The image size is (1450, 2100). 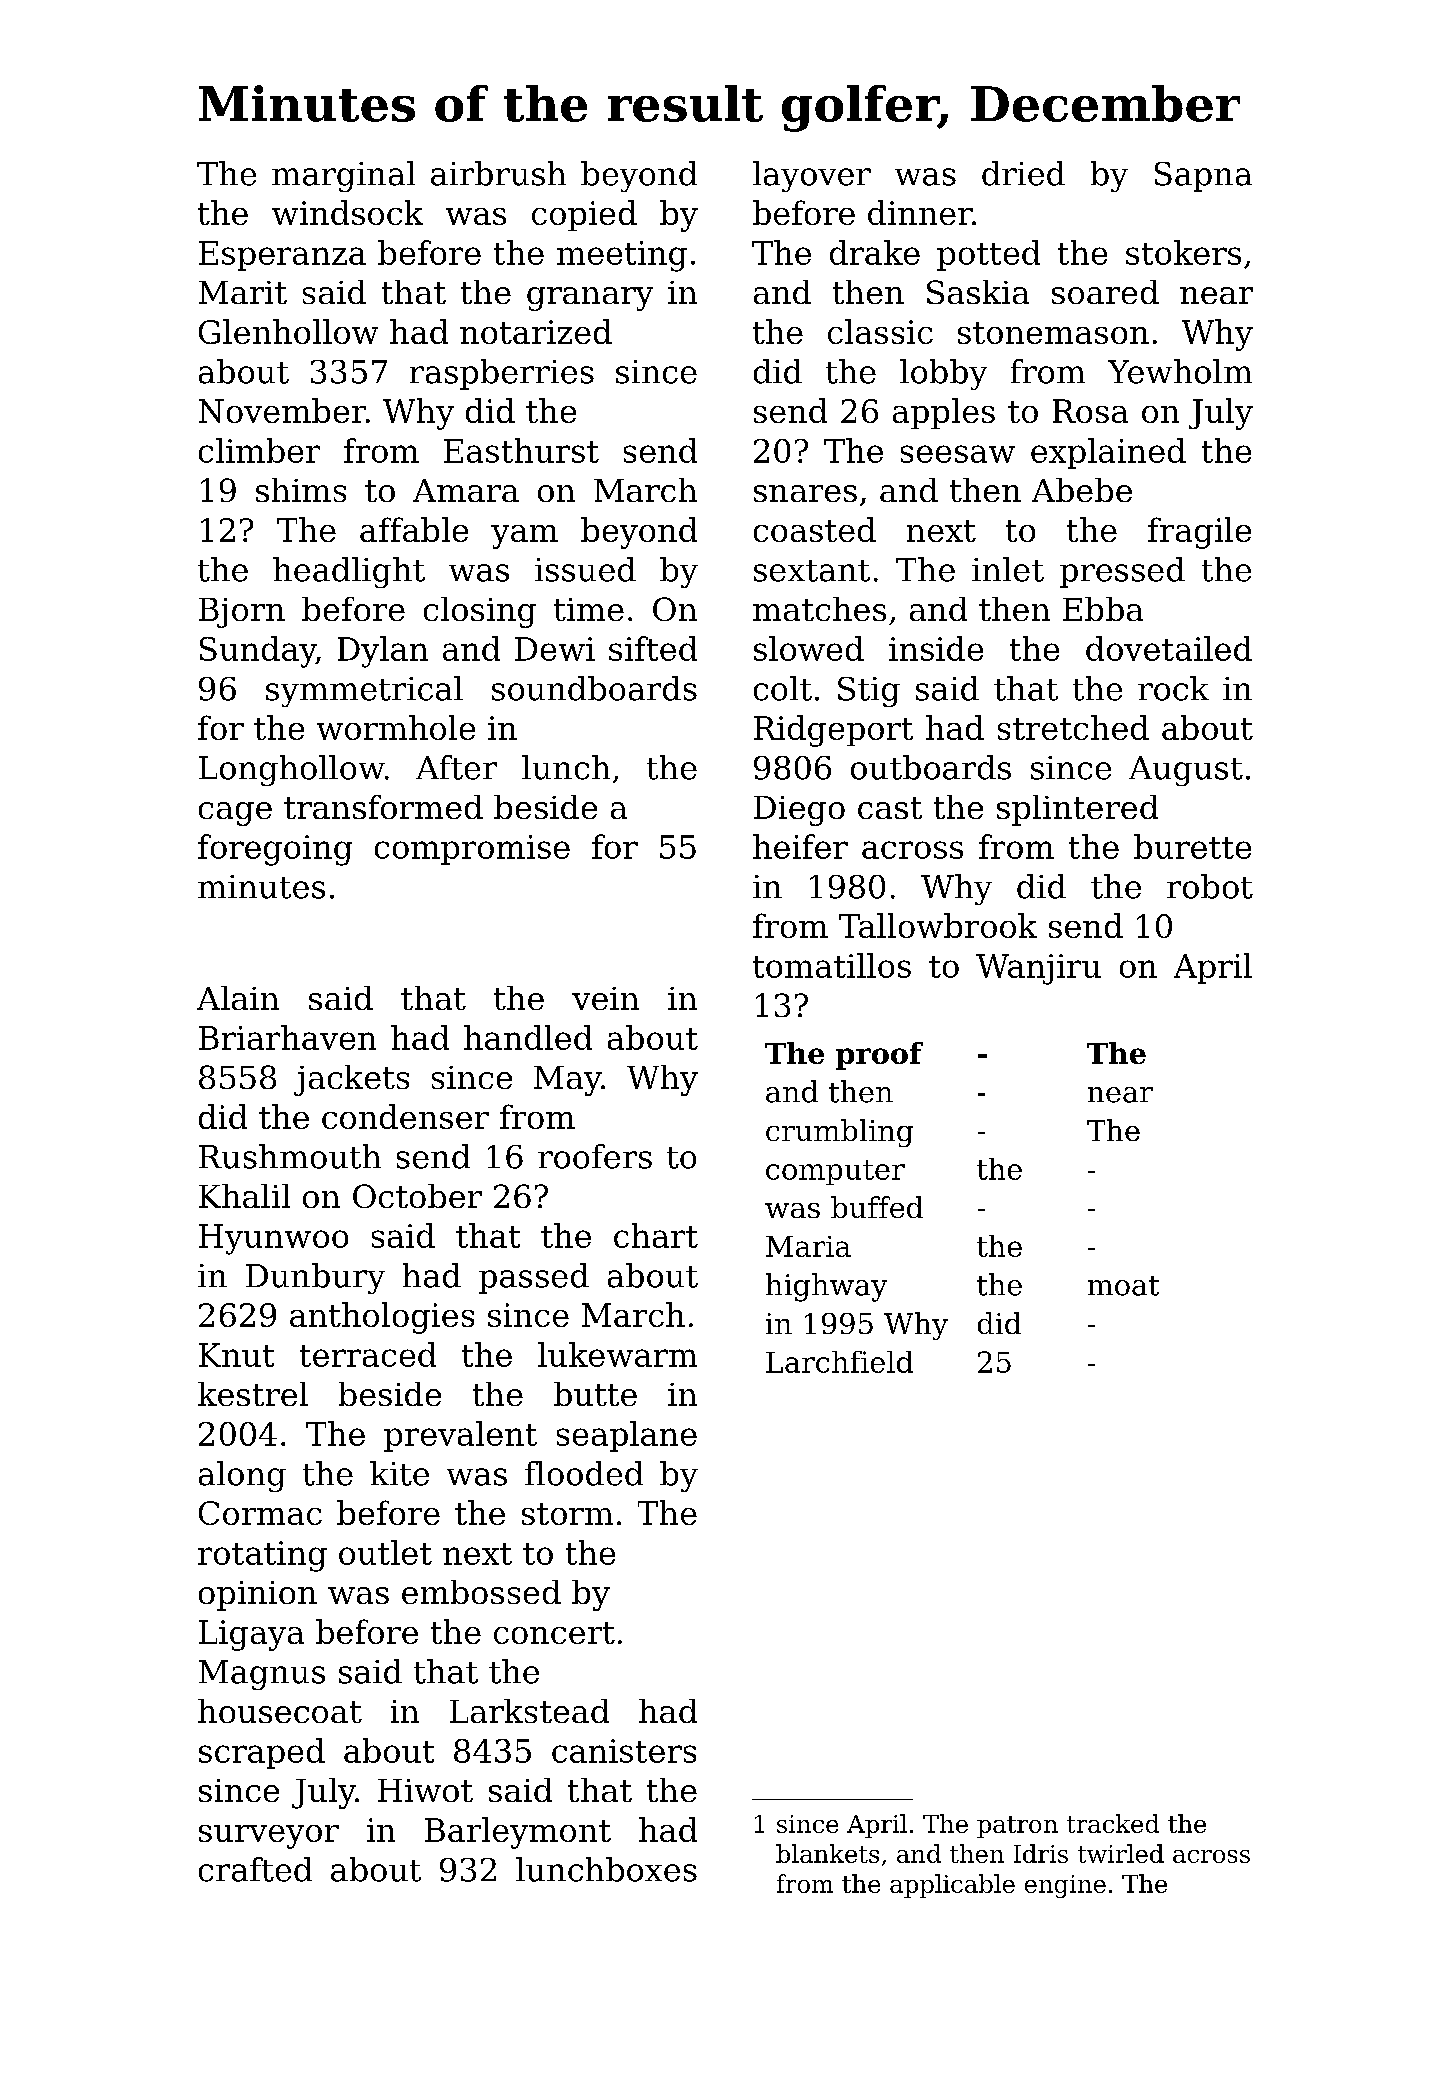 I want to click on canisters, so click(x=624, y=1751).
